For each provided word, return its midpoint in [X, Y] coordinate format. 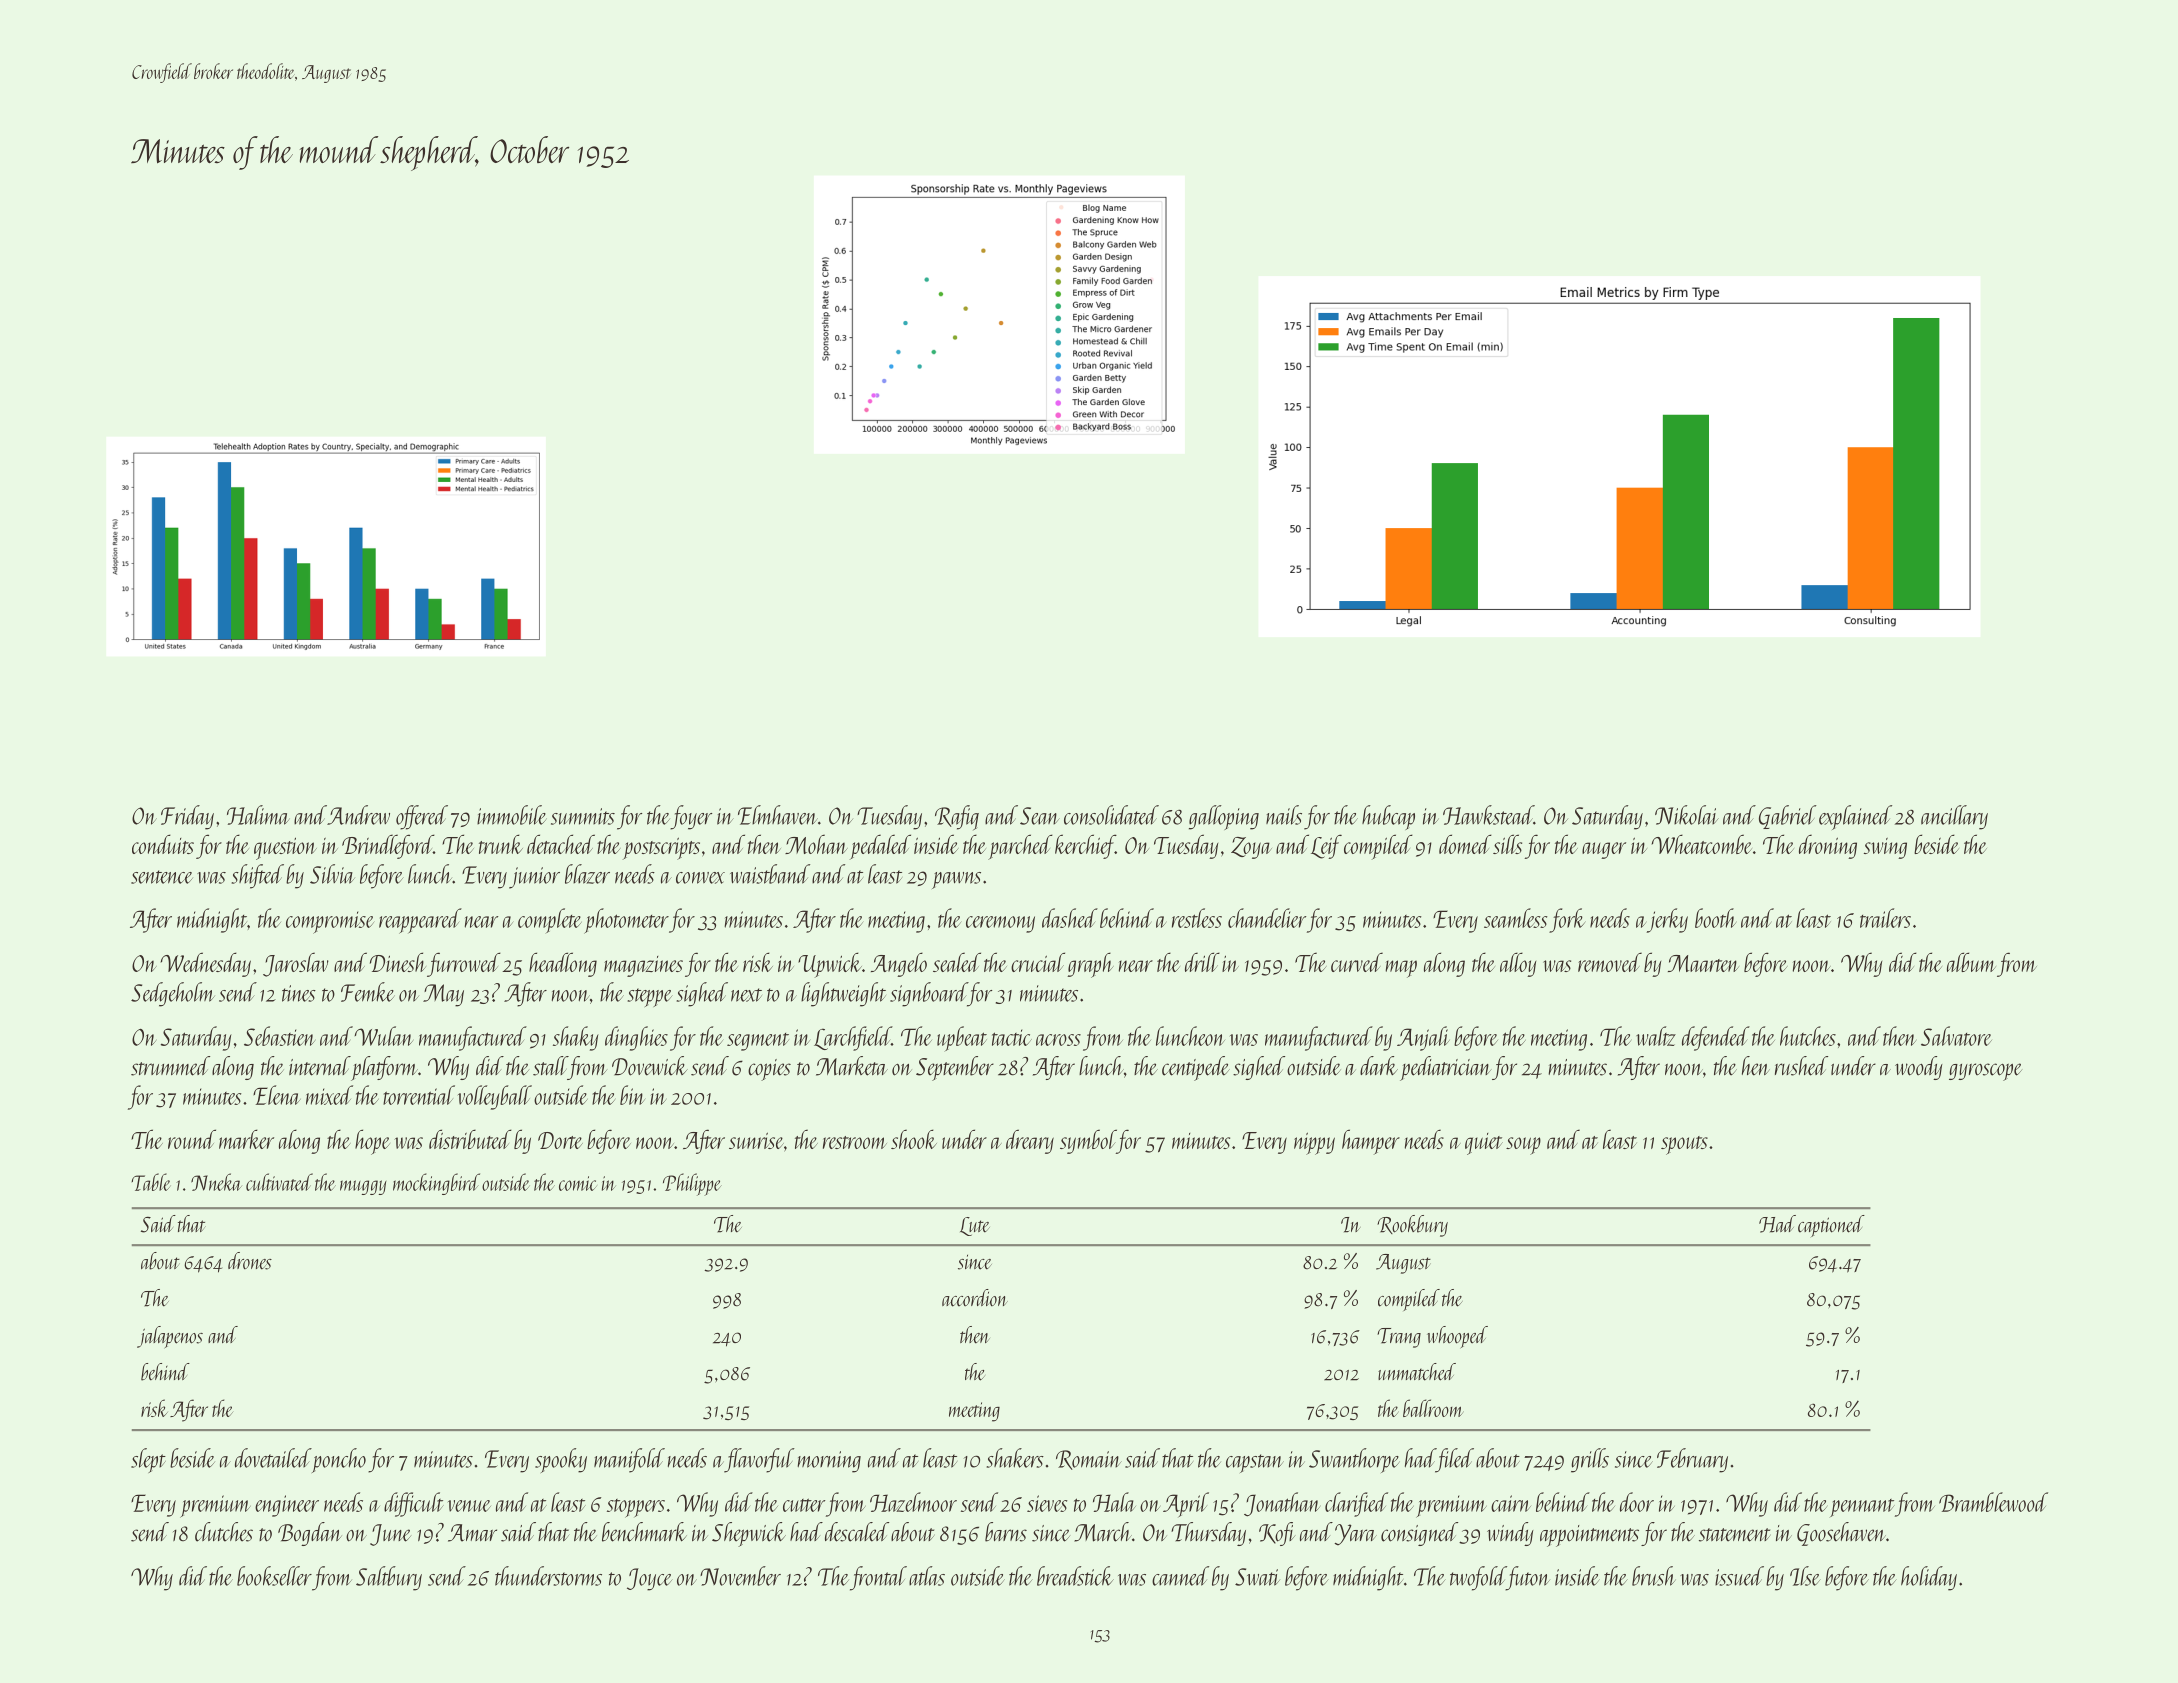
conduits [163, 844]
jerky [1667, 920]
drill [1202, 962]
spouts [1684, 1145]
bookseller [274, 1576]
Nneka [216, 1182]
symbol [1088, 1141]
